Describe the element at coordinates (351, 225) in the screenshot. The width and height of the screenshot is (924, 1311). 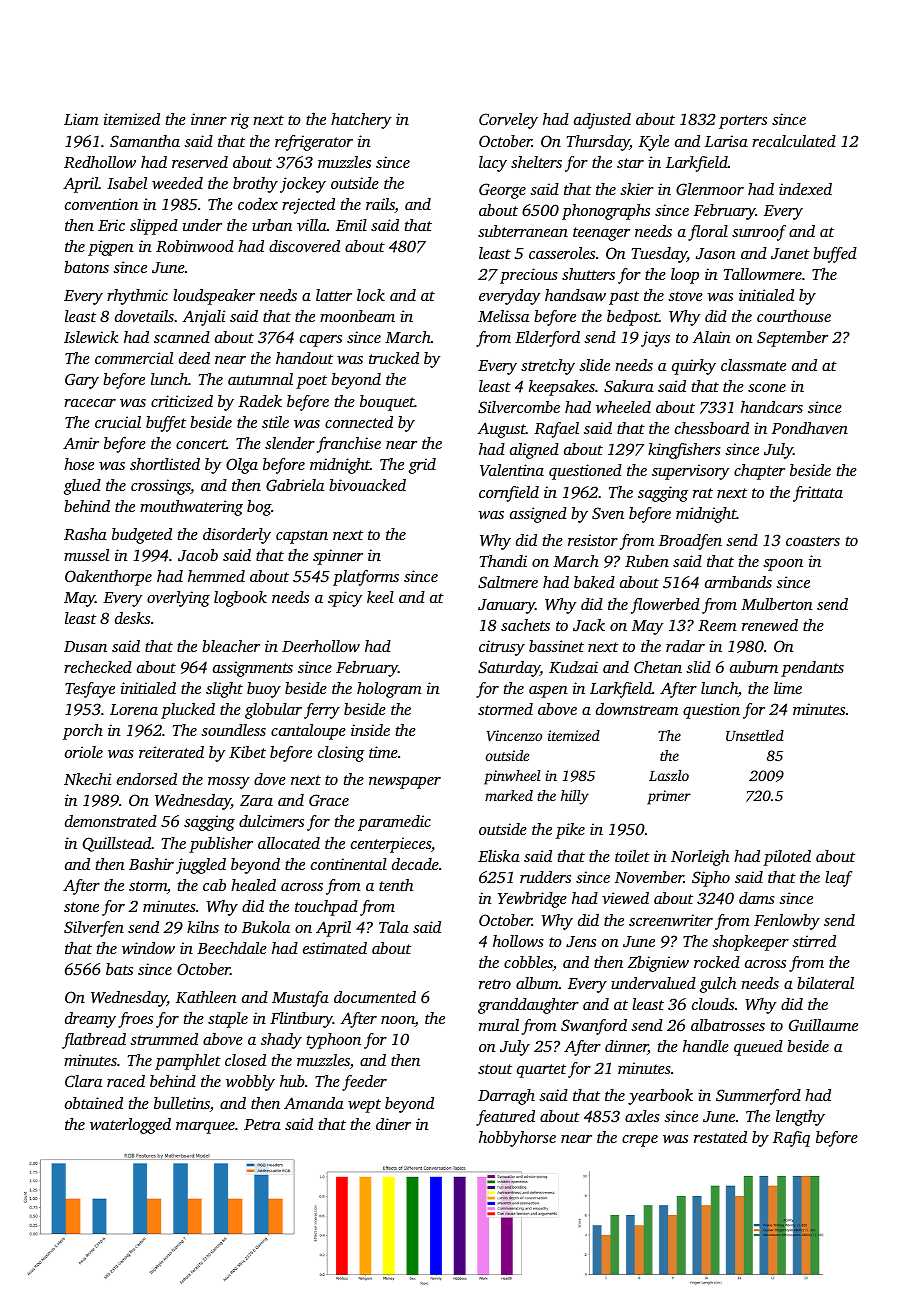
I see `Emil` at that location.
